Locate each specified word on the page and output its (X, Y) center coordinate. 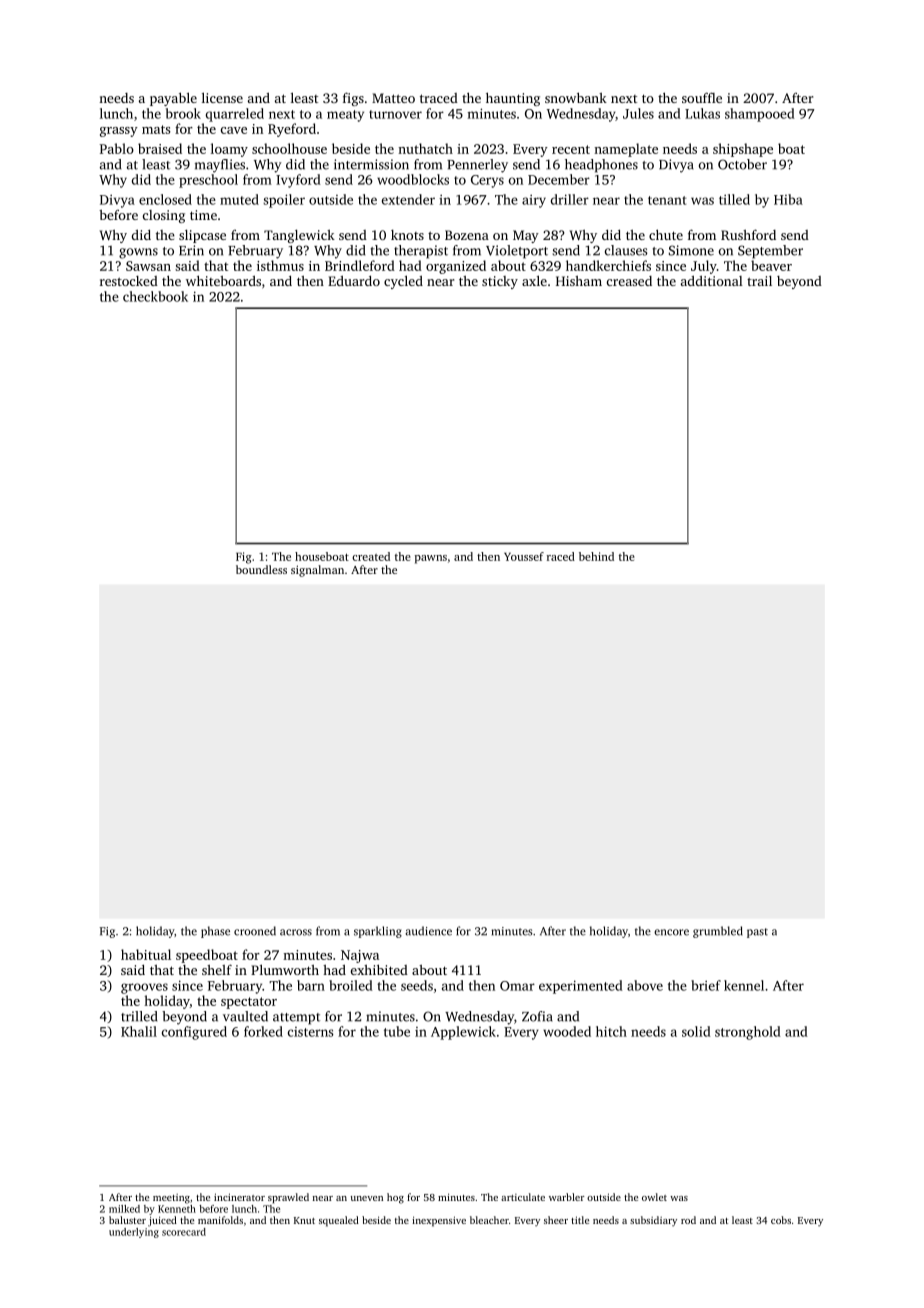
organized (456, 267)
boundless (261, 569)
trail (759, 281)
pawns (431, 559)
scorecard (184, 1232)
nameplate (626, 150)
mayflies (220, 166)
